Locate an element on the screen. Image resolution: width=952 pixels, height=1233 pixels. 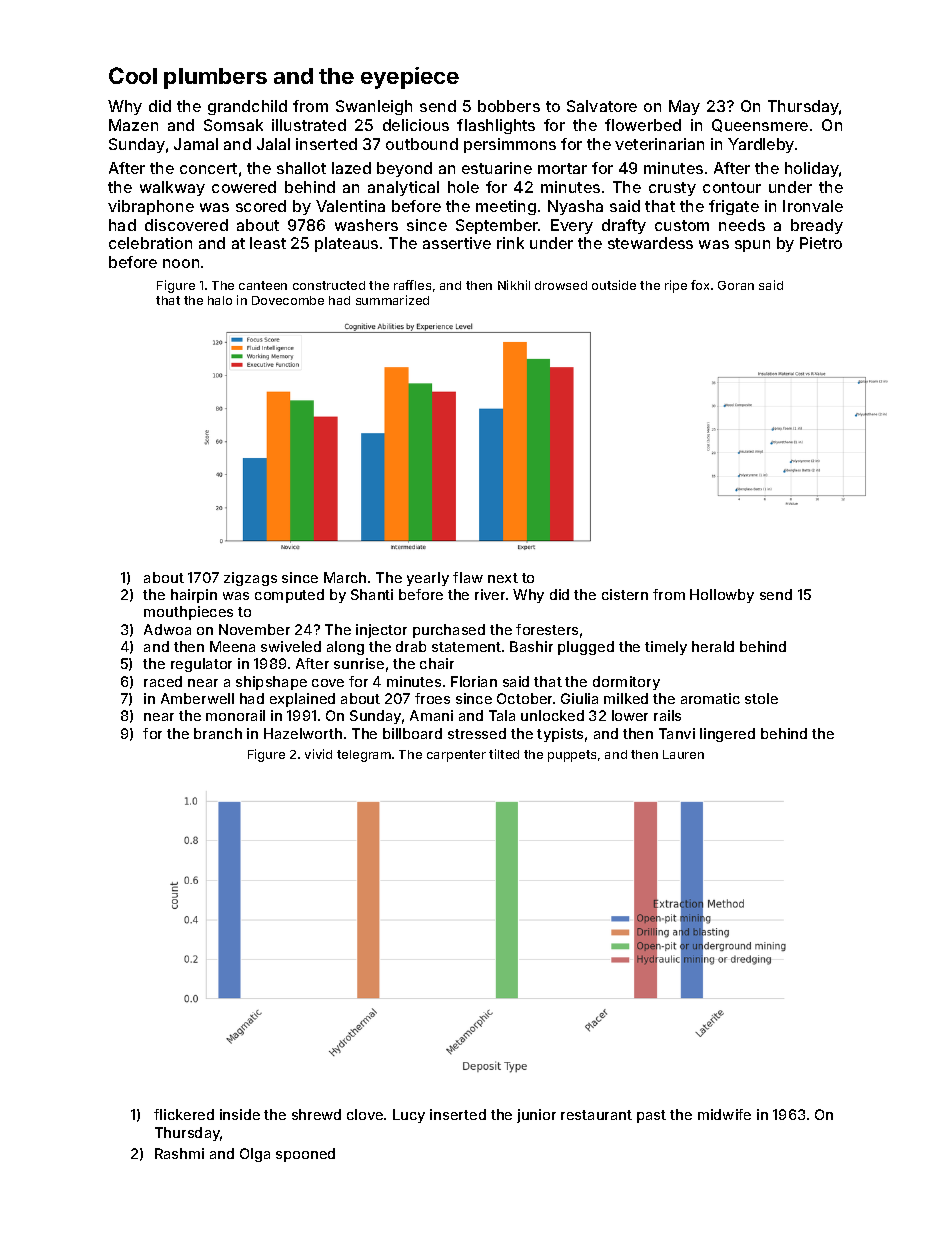
Rashmi is located at coordinates (179, 1153).
